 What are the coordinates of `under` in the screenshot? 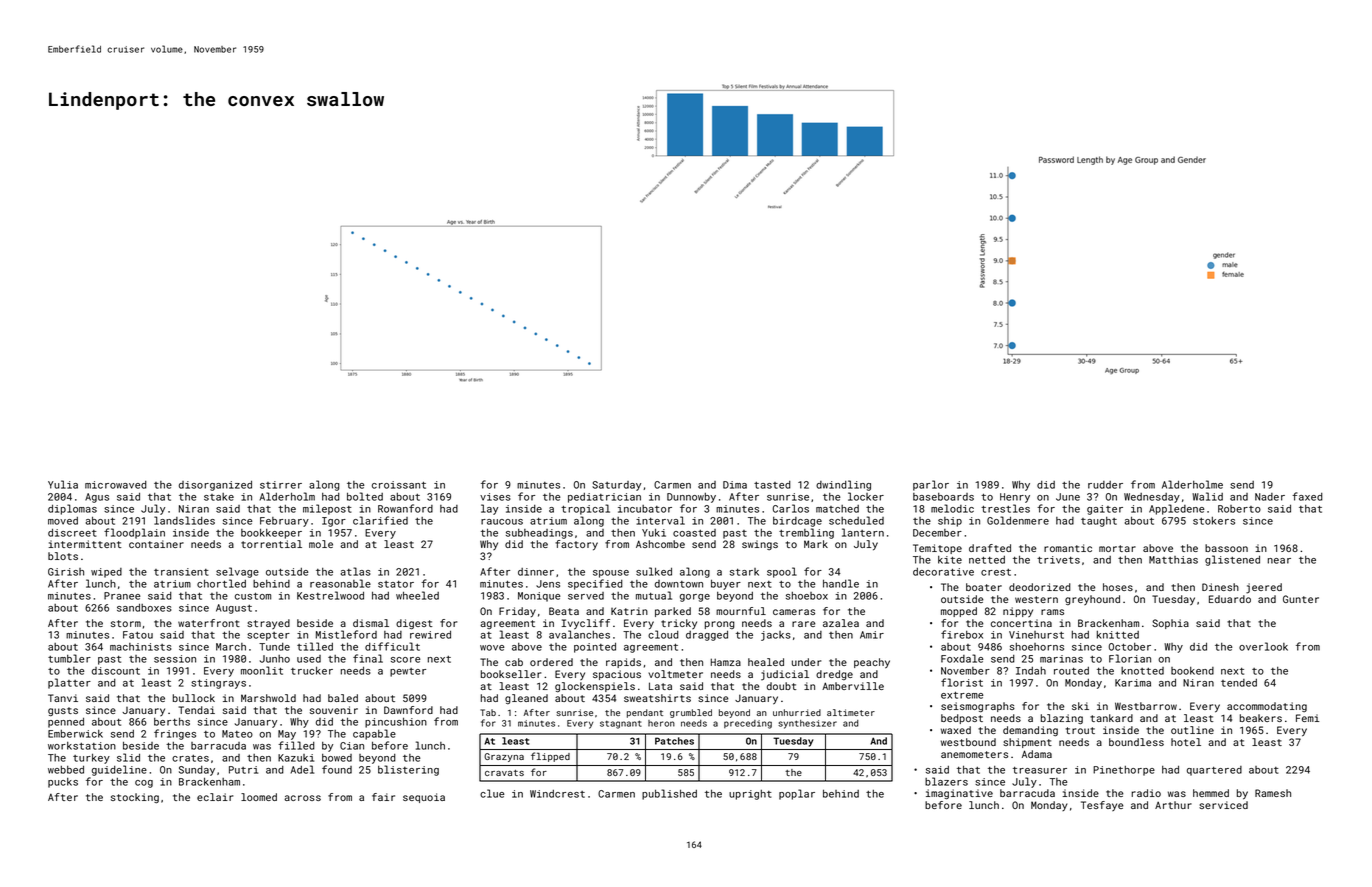 It's located at (806, 662).
